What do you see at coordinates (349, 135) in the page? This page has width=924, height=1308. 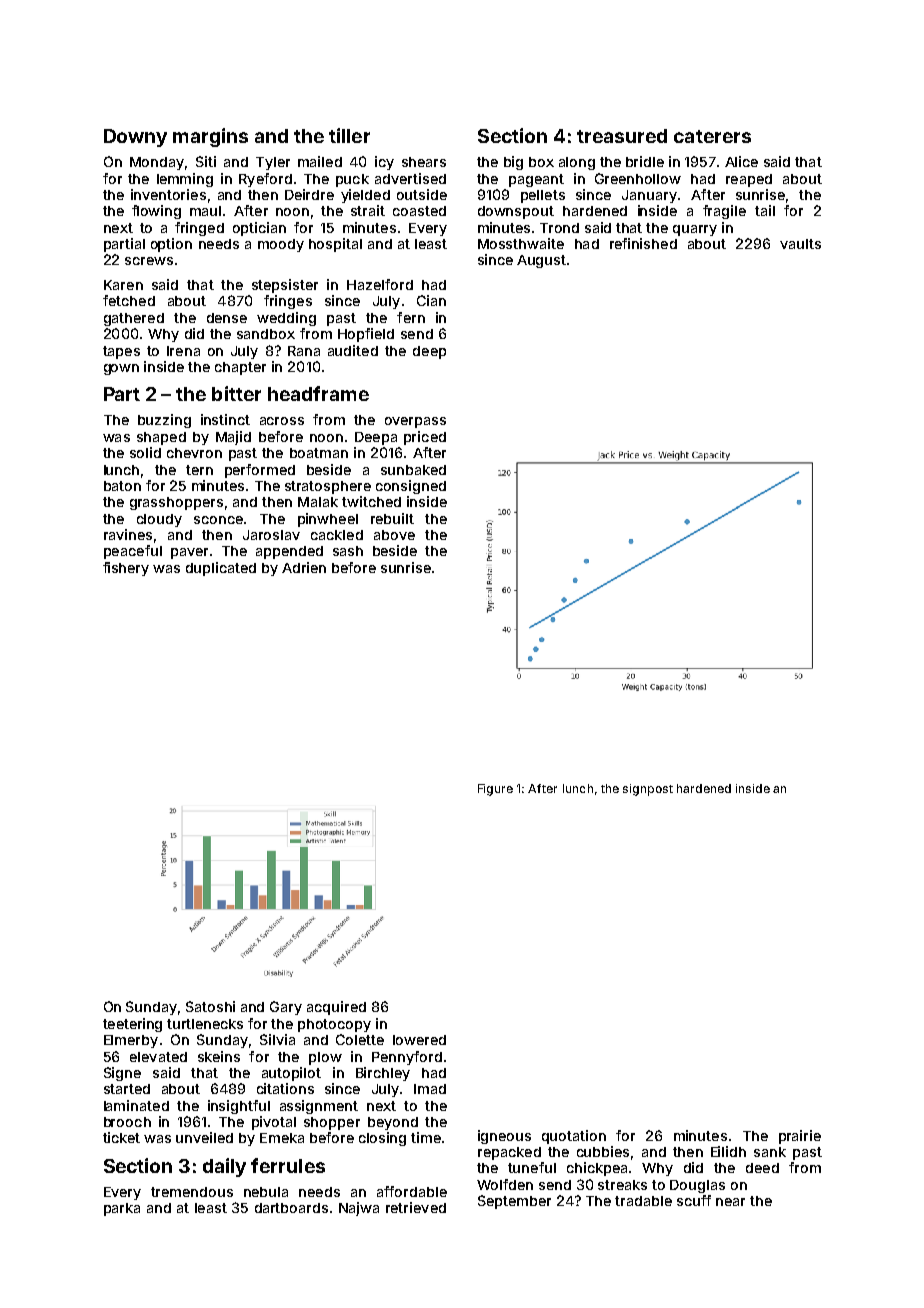 I see `tiller` at bounding box center [349, 135].
